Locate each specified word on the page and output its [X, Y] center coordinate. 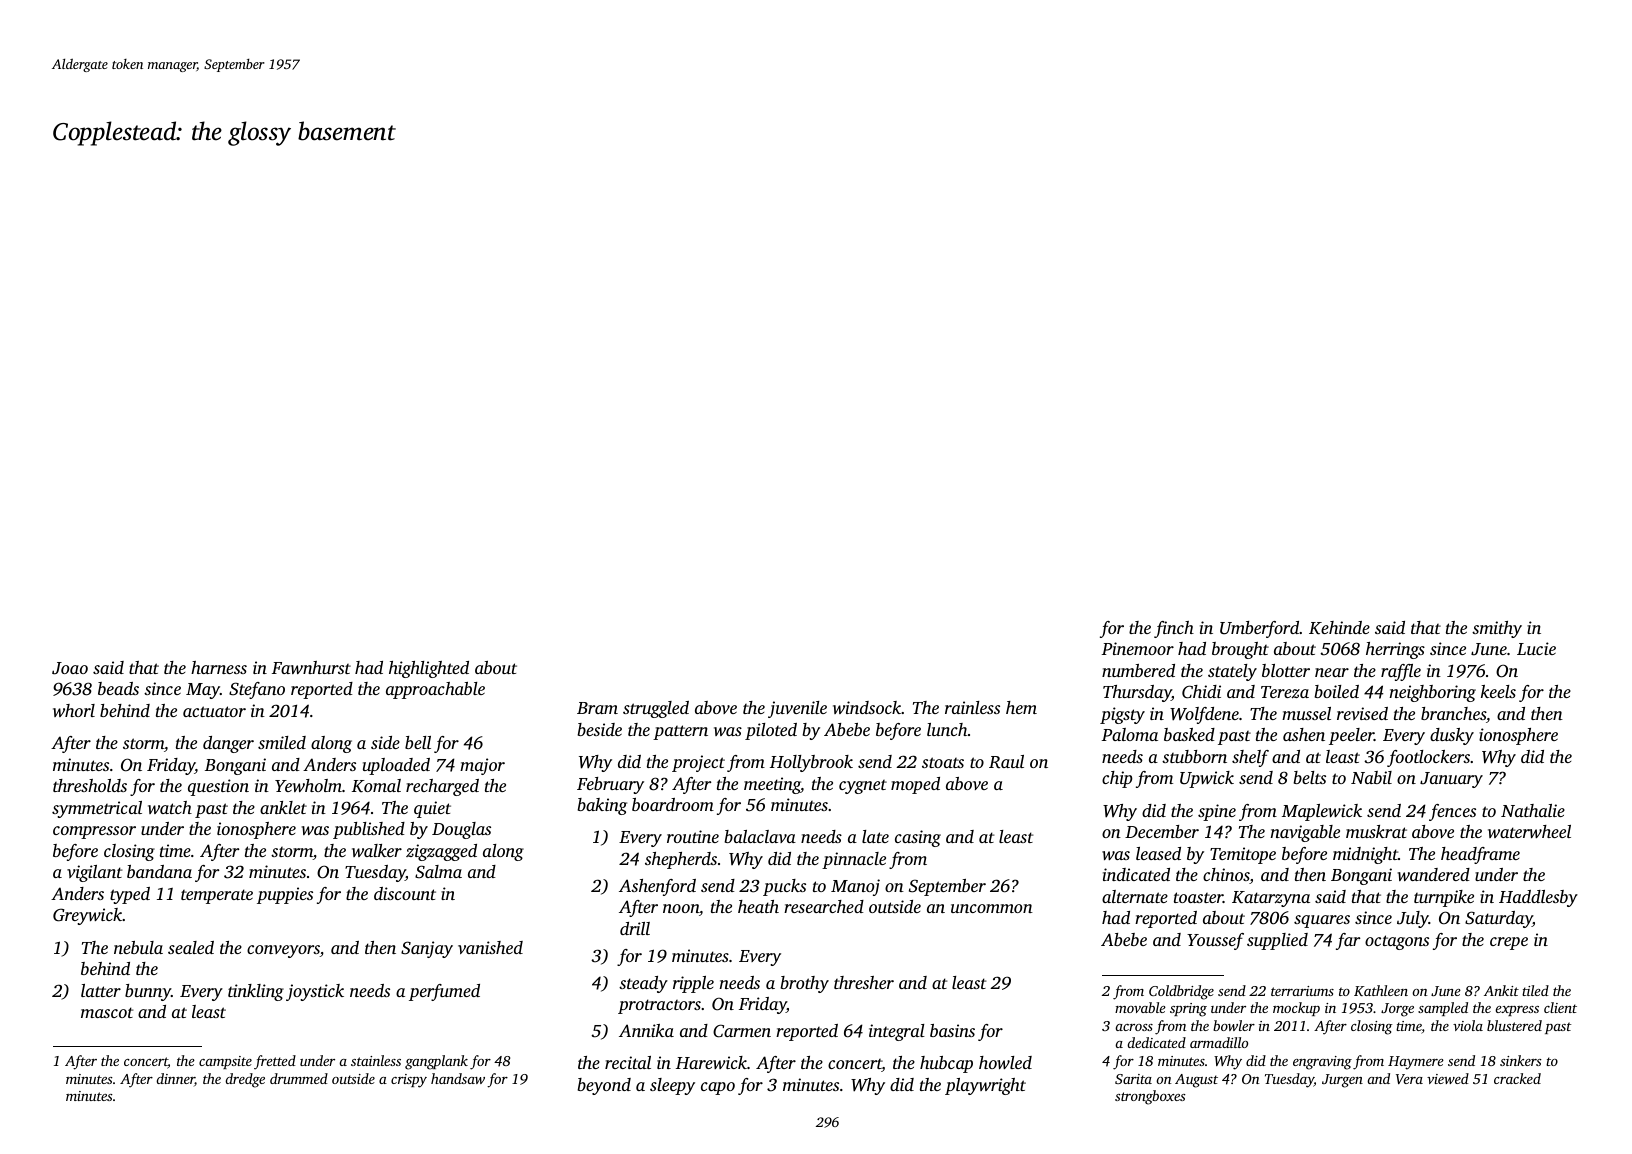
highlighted [429, 669]
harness [219, 667]
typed [130, 895]
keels [1498, 691]
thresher [864, 982]
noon [681, 908]
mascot [107, 1012]
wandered [1433, 874]
